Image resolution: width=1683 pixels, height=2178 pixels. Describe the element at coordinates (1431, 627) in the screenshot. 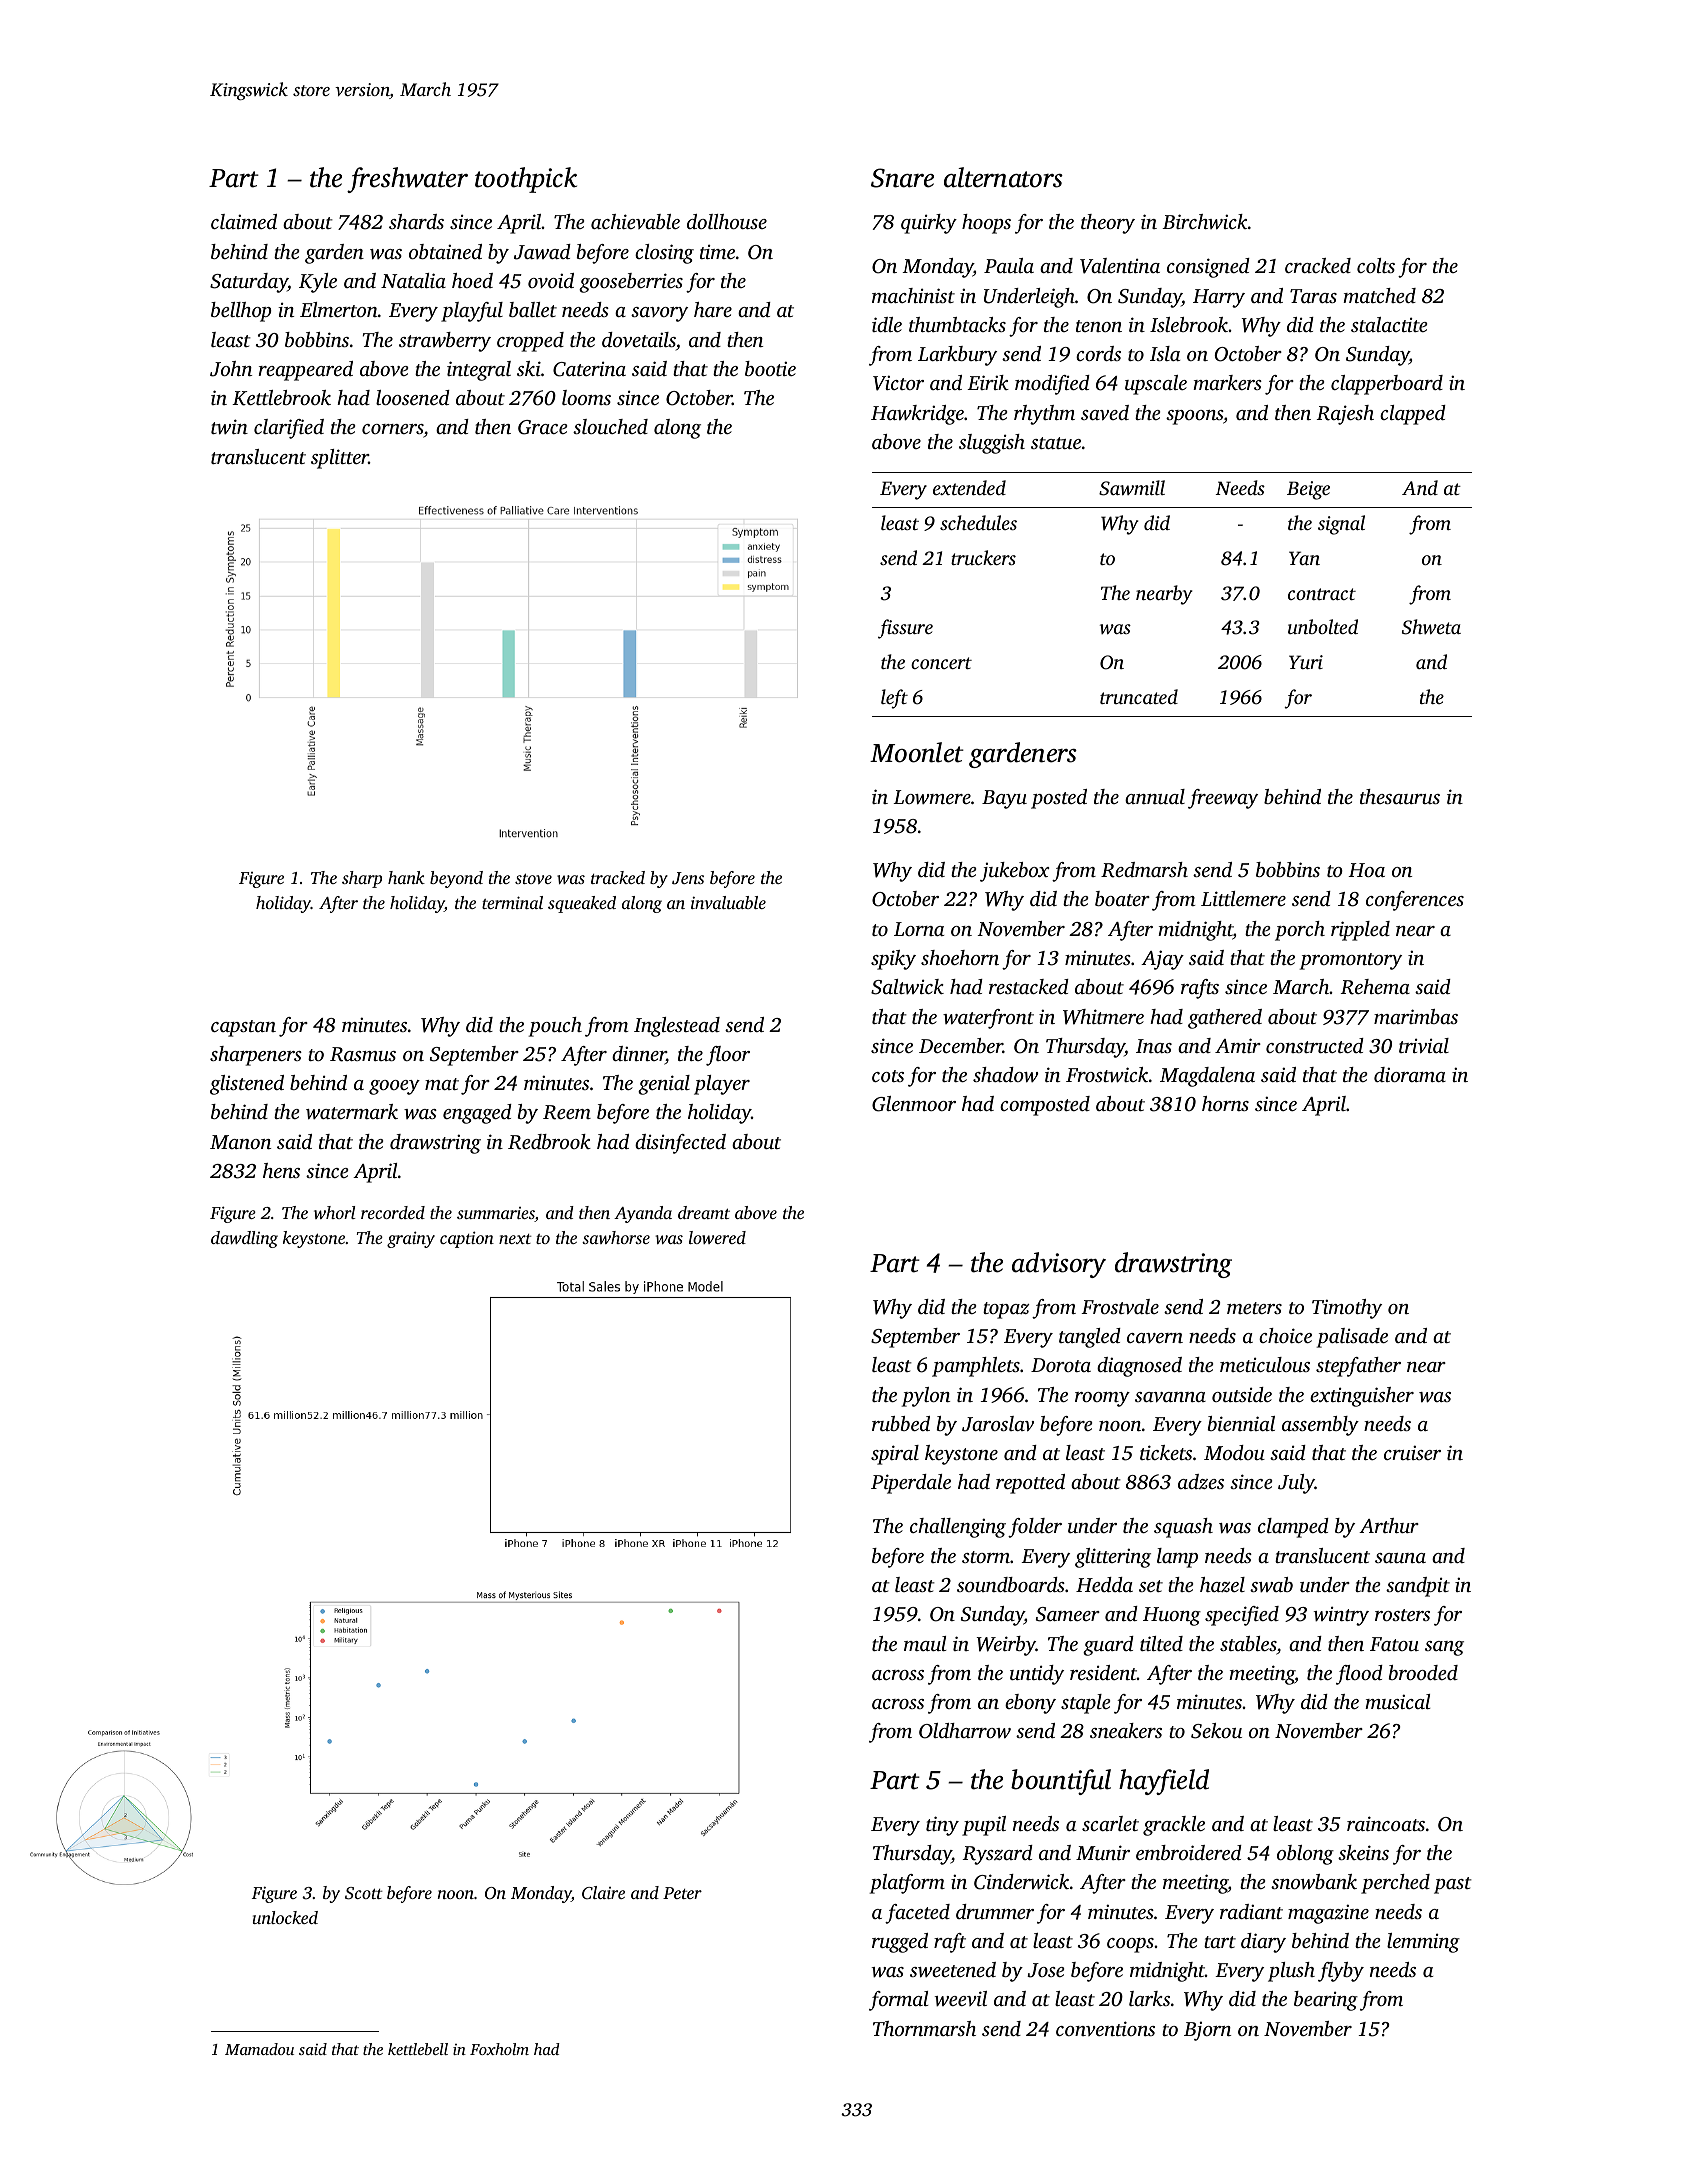

I see `Shweta` at that location.
